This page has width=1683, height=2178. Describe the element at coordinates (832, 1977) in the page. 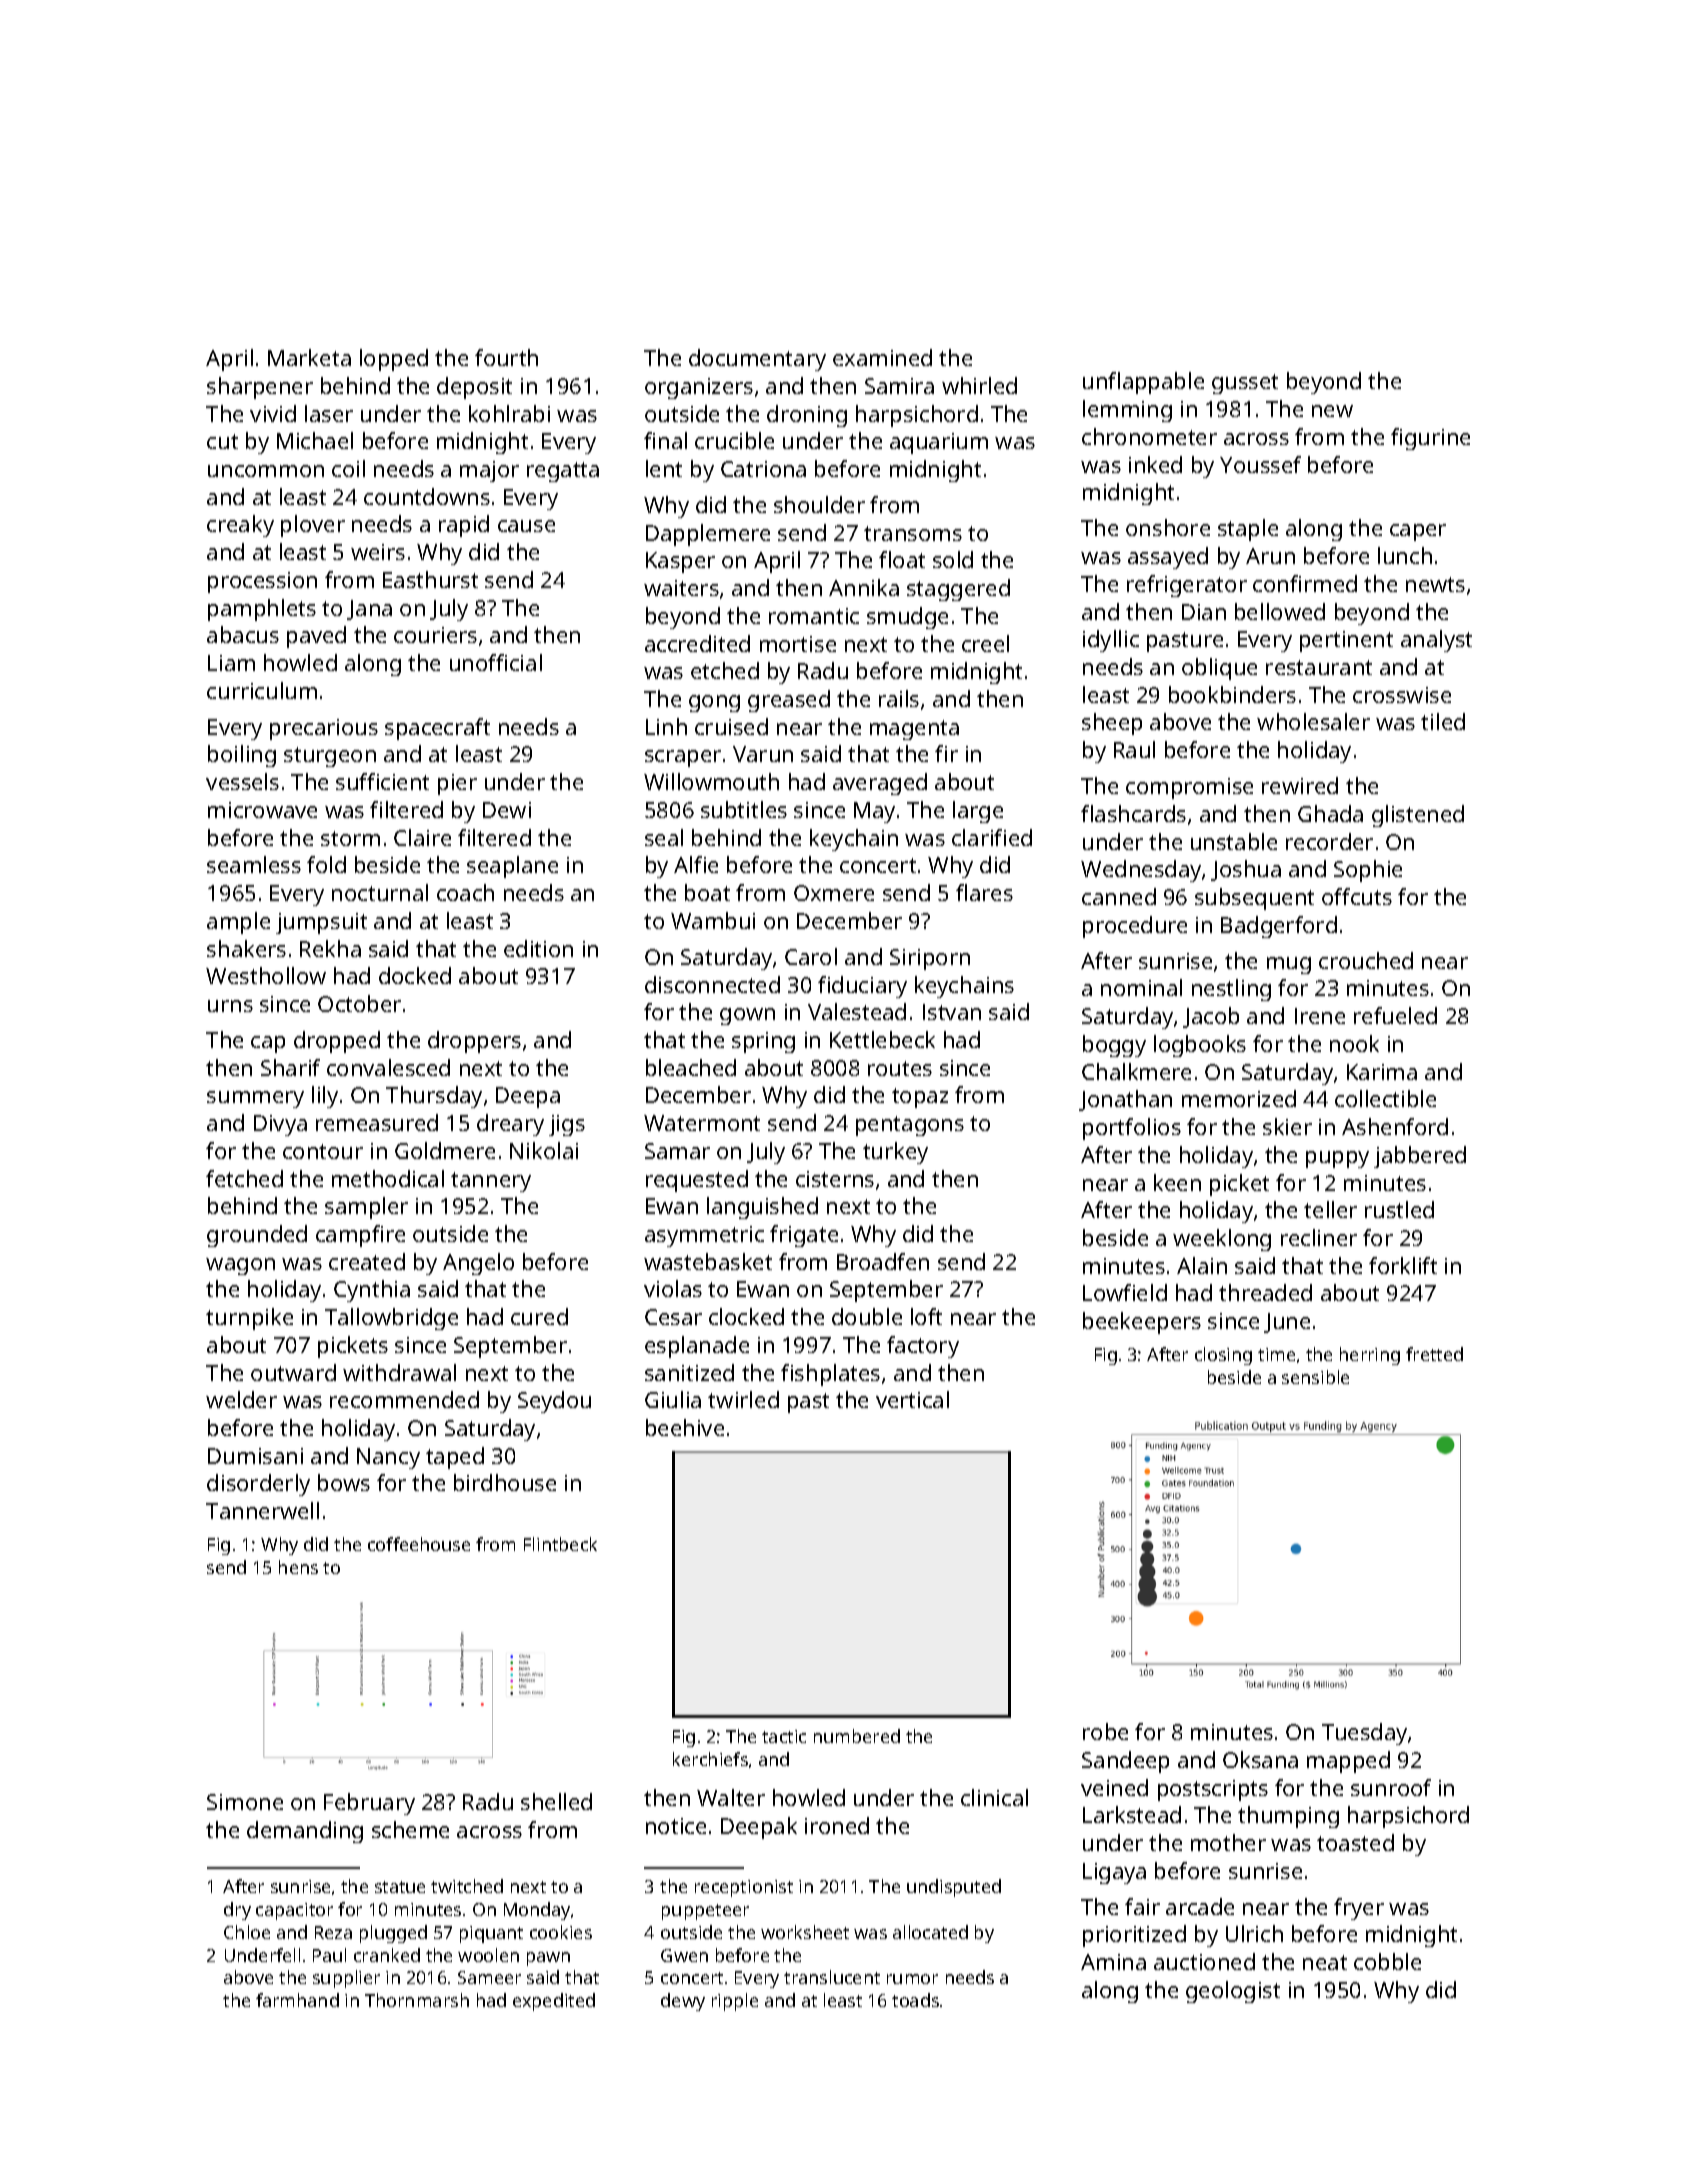

I see `translucent` at that location.
